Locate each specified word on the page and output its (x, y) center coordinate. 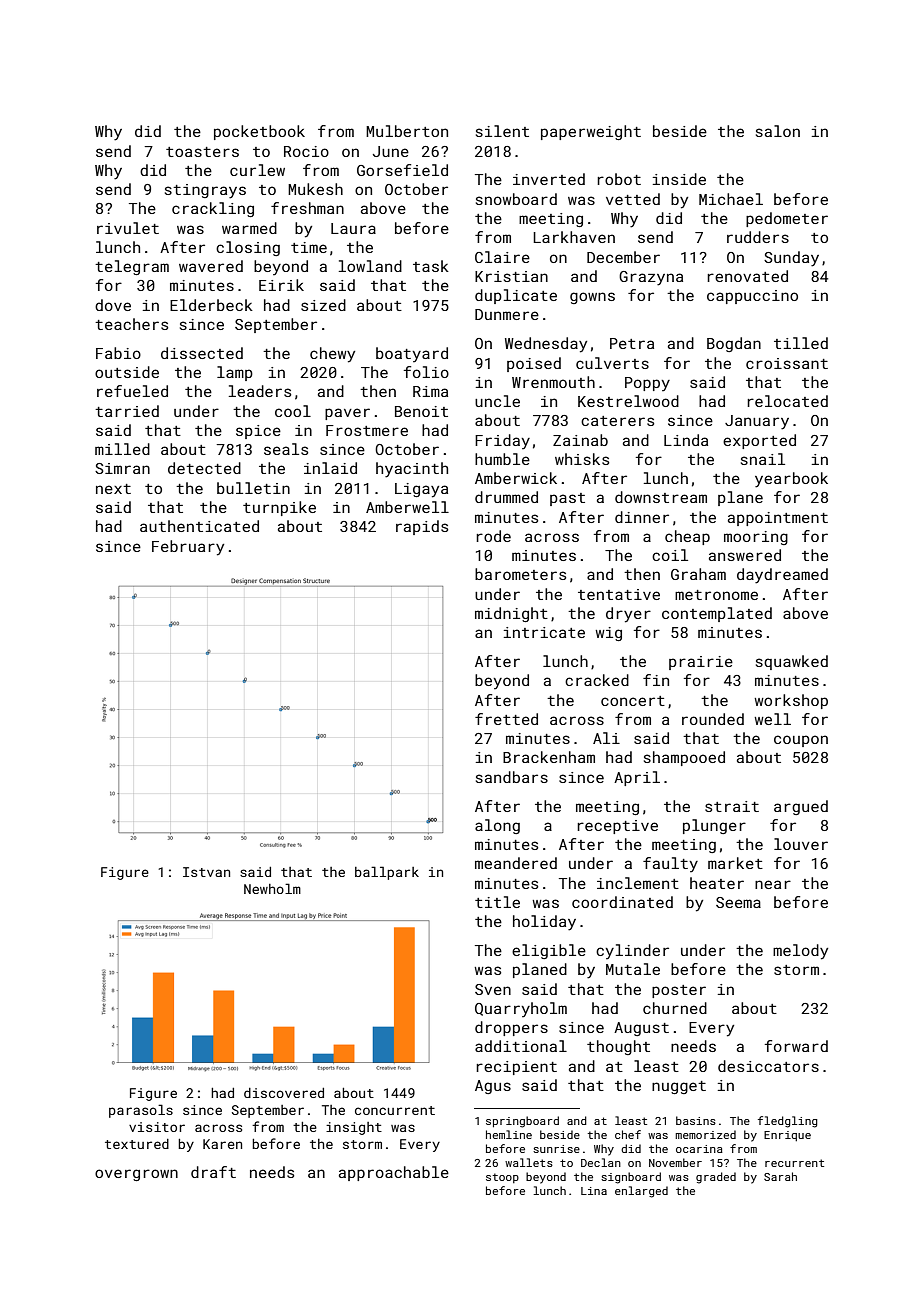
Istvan (206, 872)
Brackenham (549, 757)
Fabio (118, 353)
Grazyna (651, 278)
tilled (801, 343)
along (497, 826)
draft (213, 1172)
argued (801, 807)
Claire (502, 257)
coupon (801, 741)
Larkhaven (574, 237)
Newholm (272, 888)
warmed (249, 228)
